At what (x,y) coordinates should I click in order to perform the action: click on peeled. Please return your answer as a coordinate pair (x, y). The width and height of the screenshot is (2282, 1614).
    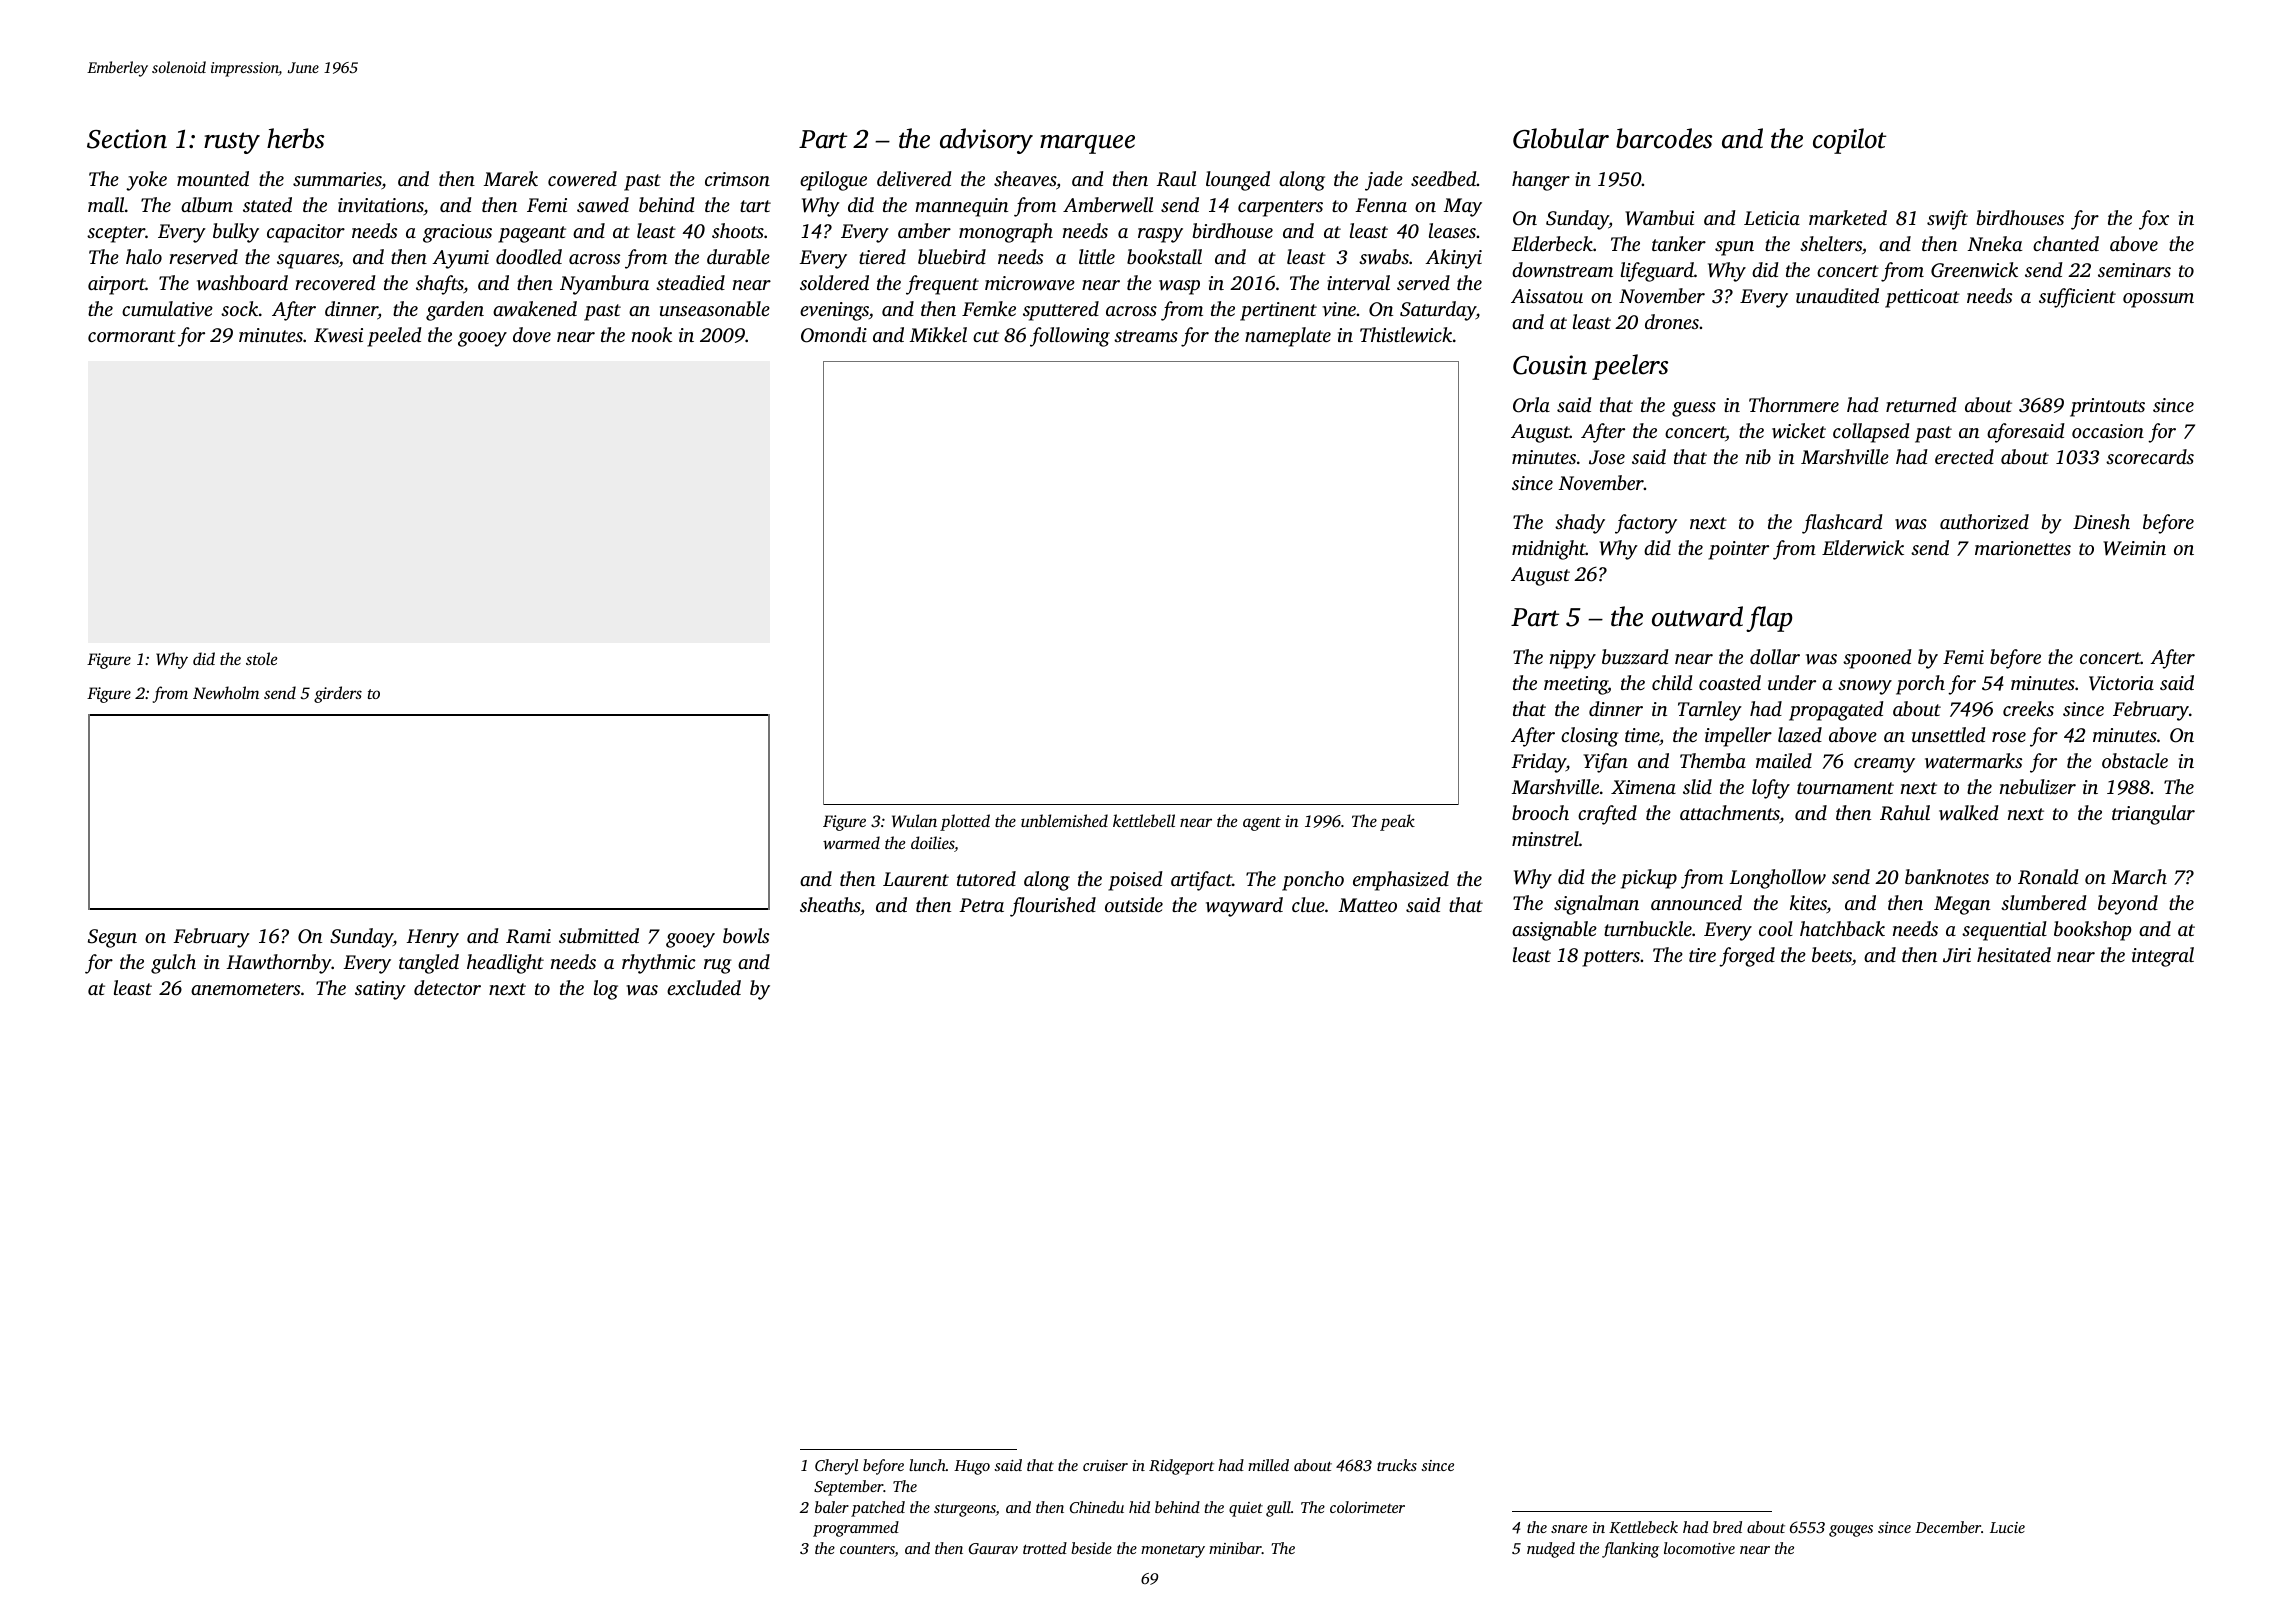
    Looking at the image, I should click on (394, 337).
